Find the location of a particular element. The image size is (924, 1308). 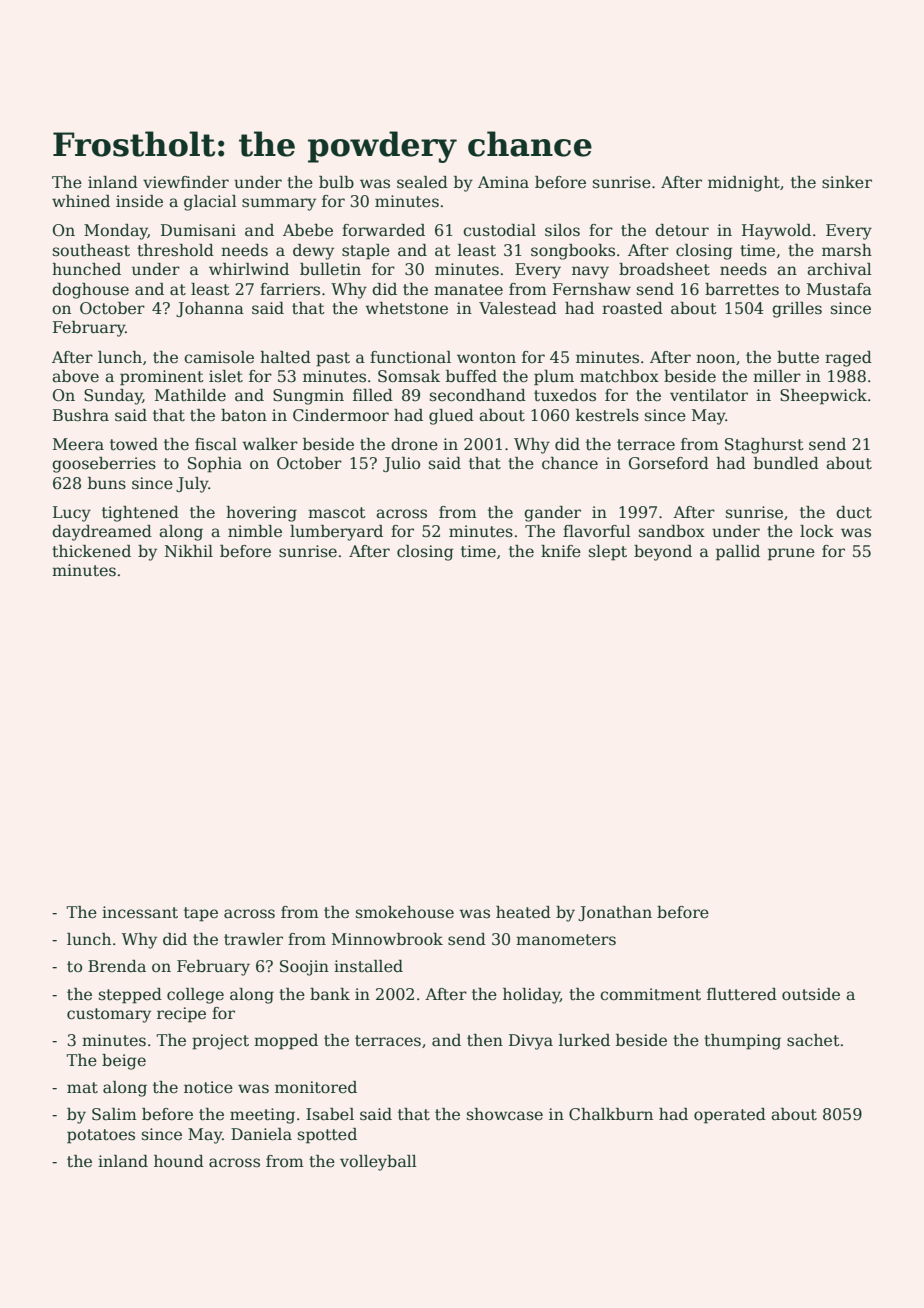

then is located at coordinates (485, 1040).
